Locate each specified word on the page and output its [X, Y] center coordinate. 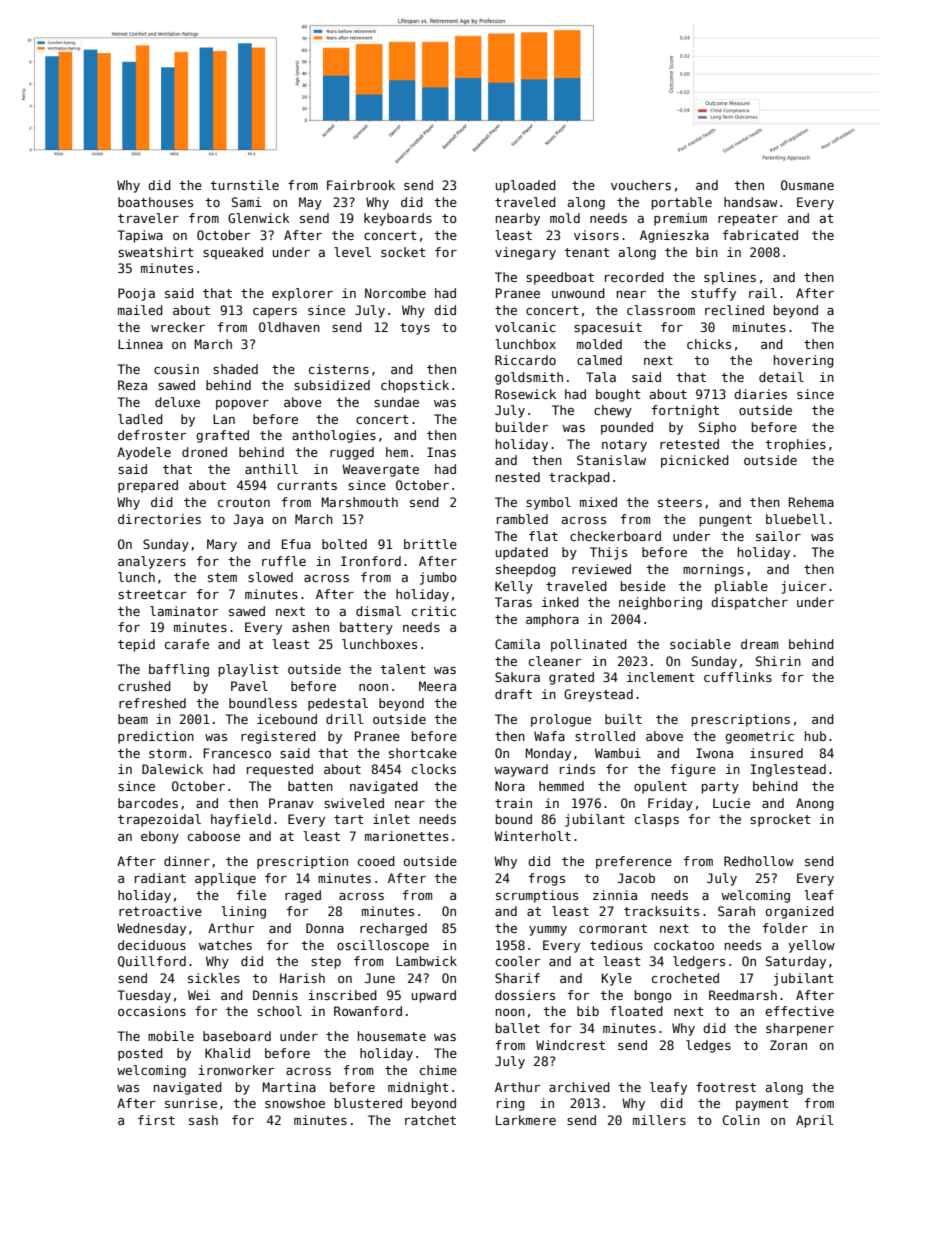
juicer [804, 587]
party [720, 788]
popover [242, 405]
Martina [289, 1087]
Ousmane [807, 185]
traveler [148, 218]
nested [518, 477]
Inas [441, 452]
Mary [222, 545]
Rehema [811, 502]
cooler [518, 961]
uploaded [526, 186]
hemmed [561, 786]
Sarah [736, 911]
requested [280, 770]
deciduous [152, 945]
